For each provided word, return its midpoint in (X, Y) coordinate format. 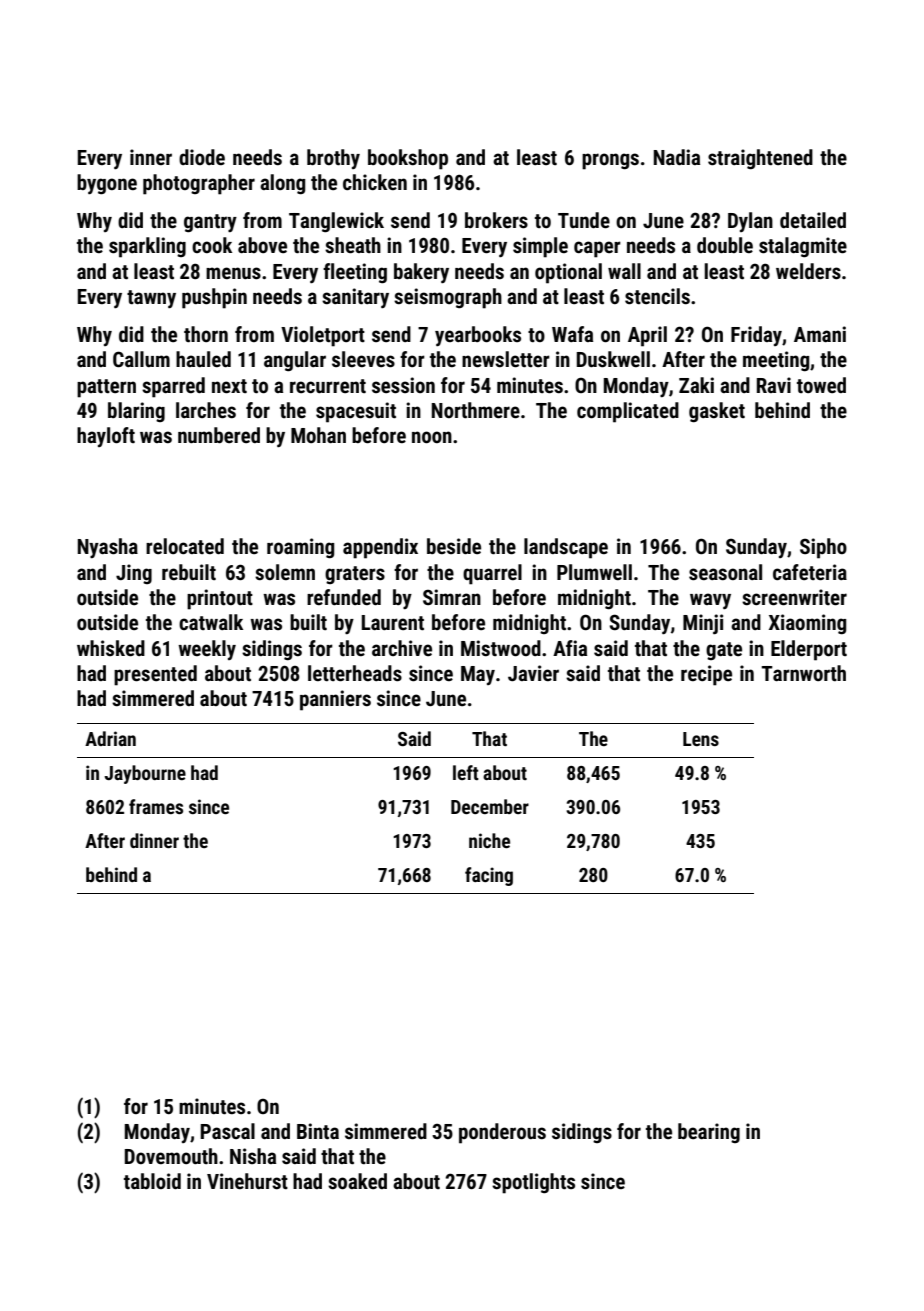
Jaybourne (145, 774)
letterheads (355, 673)
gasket (717, 412)
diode (202, 157)
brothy (333, 159)
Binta (318, 1131)
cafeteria (810, 572)
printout (220, 599)
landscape (566, 548)
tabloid (152, 1181)
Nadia (677, 157)
